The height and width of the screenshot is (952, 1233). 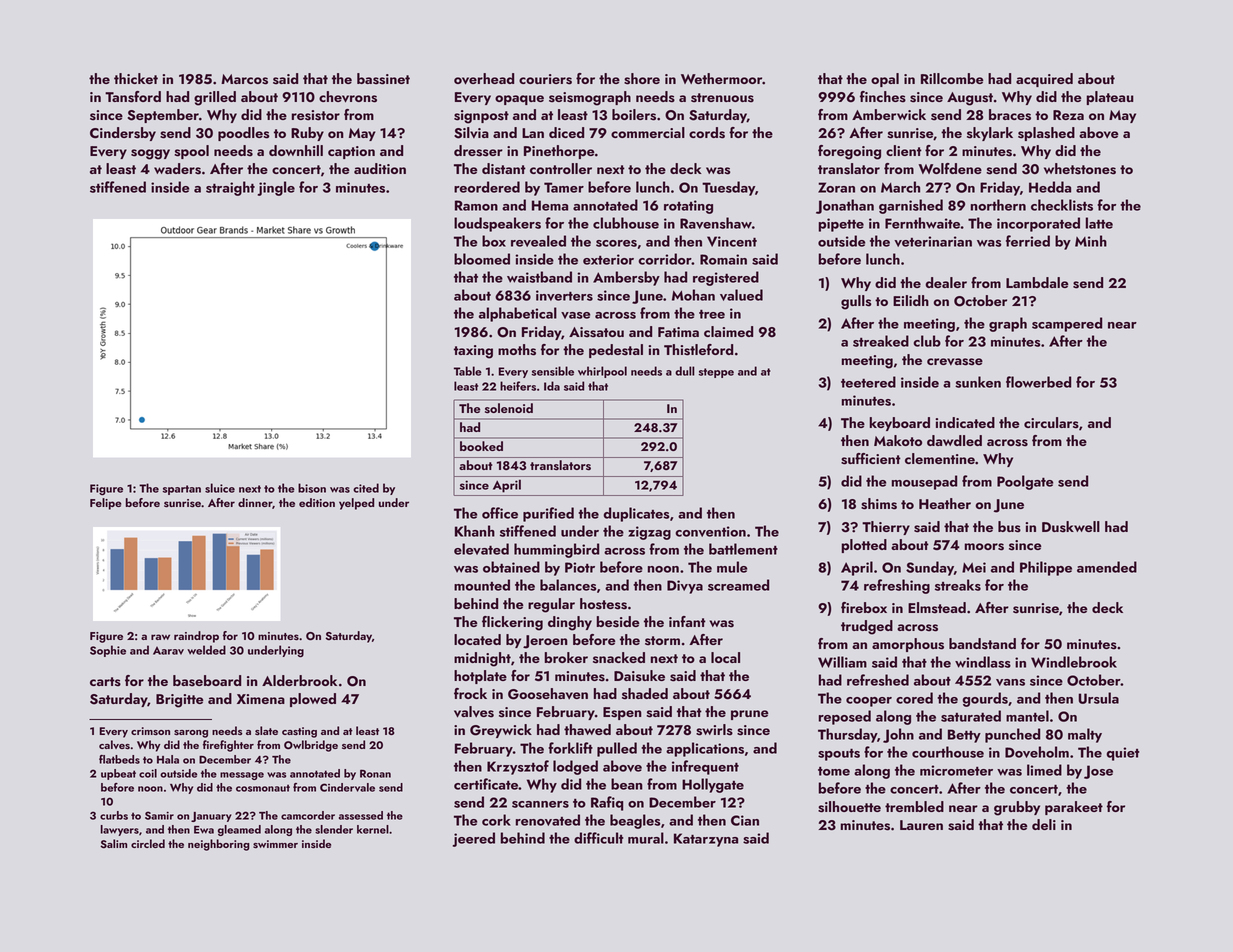 I want to click on Espen, so click(x=622, y=713).
